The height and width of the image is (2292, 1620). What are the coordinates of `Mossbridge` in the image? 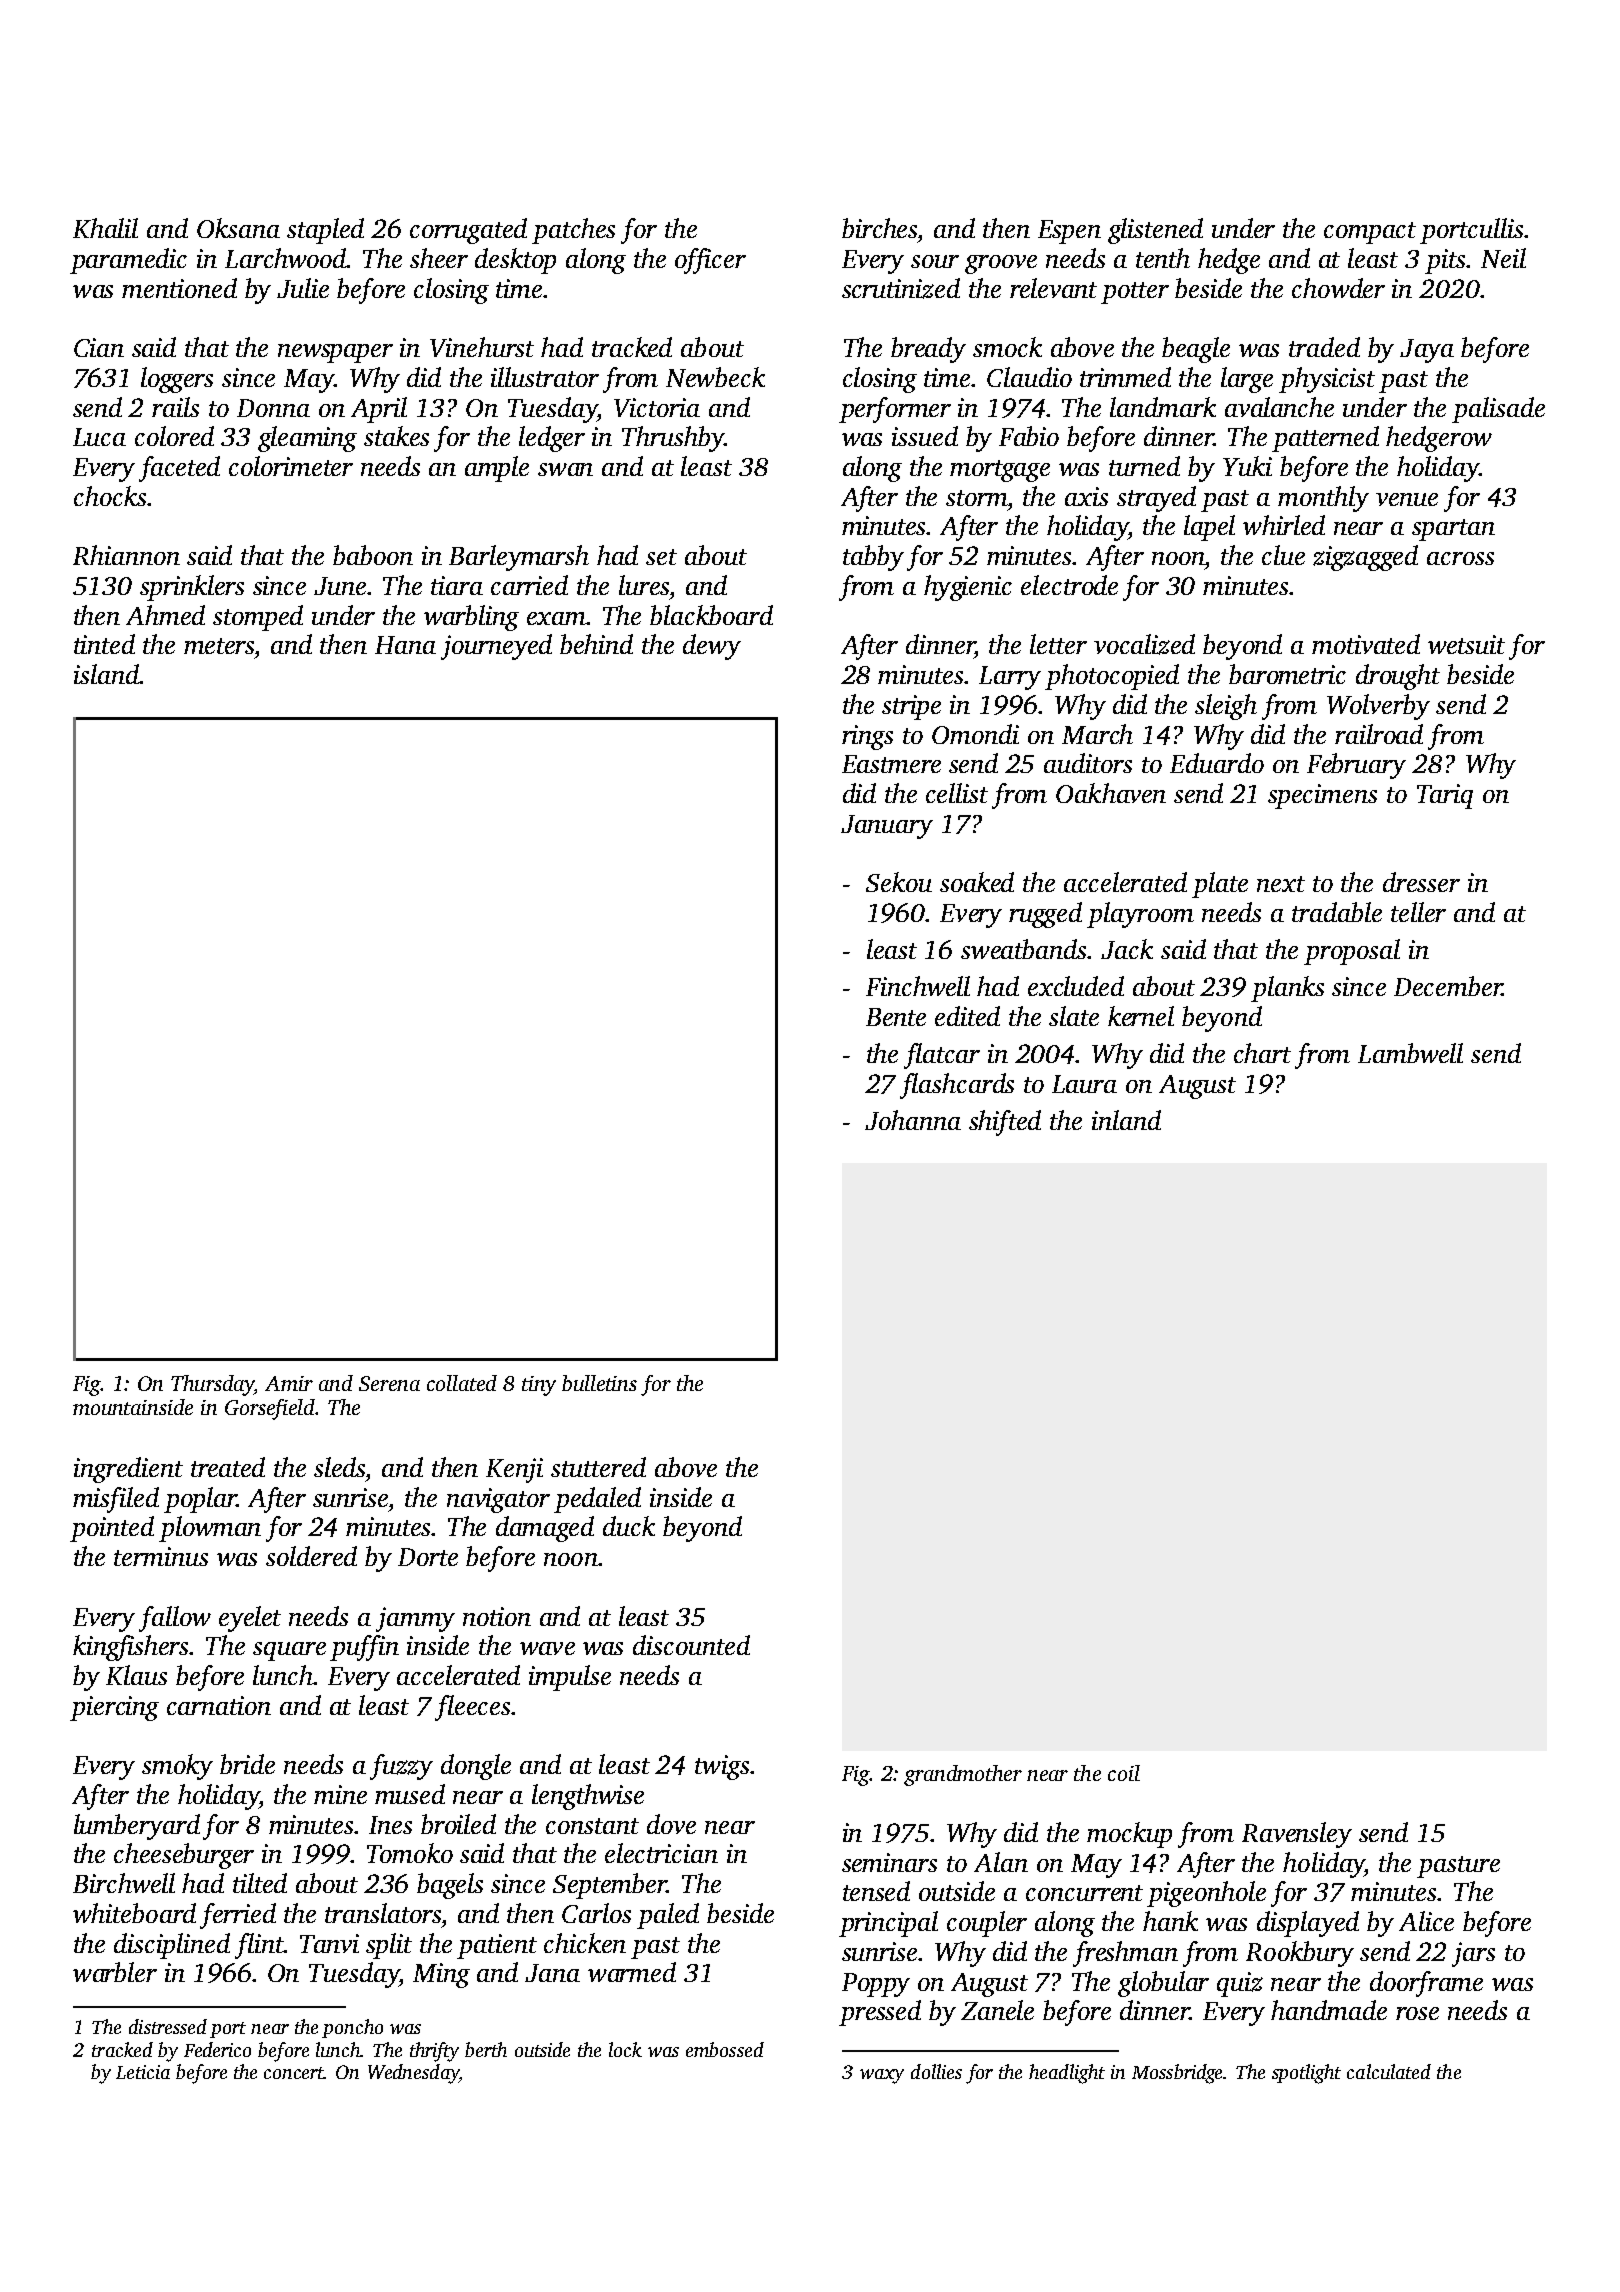 It's located at (1178, 2074).
